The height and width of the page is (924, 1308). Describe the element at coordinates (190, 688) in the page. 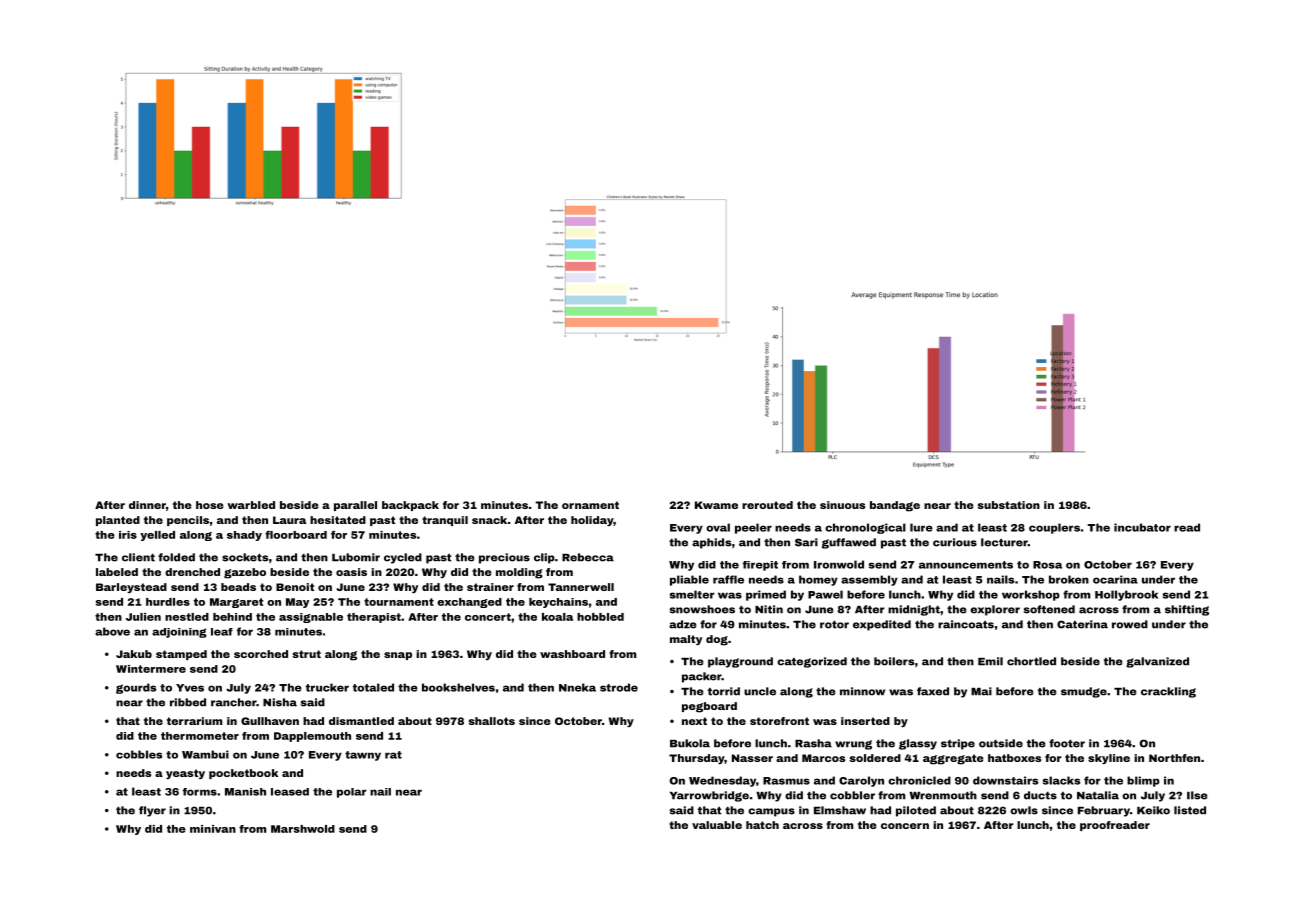

I see `Yves` at that location.
